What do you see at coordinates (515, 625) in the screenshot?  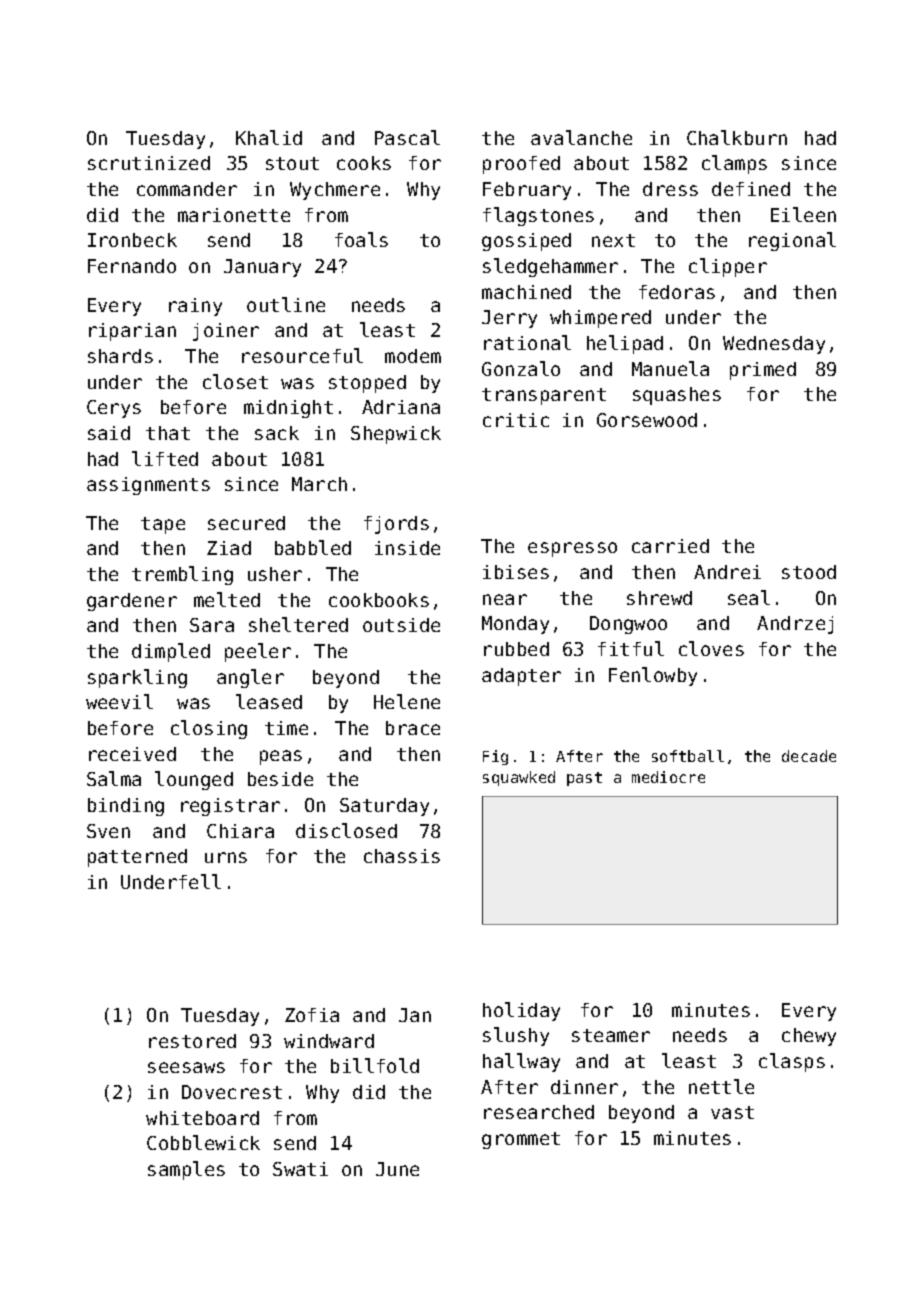 I see `Monday` at bounding box center [515, 625].
